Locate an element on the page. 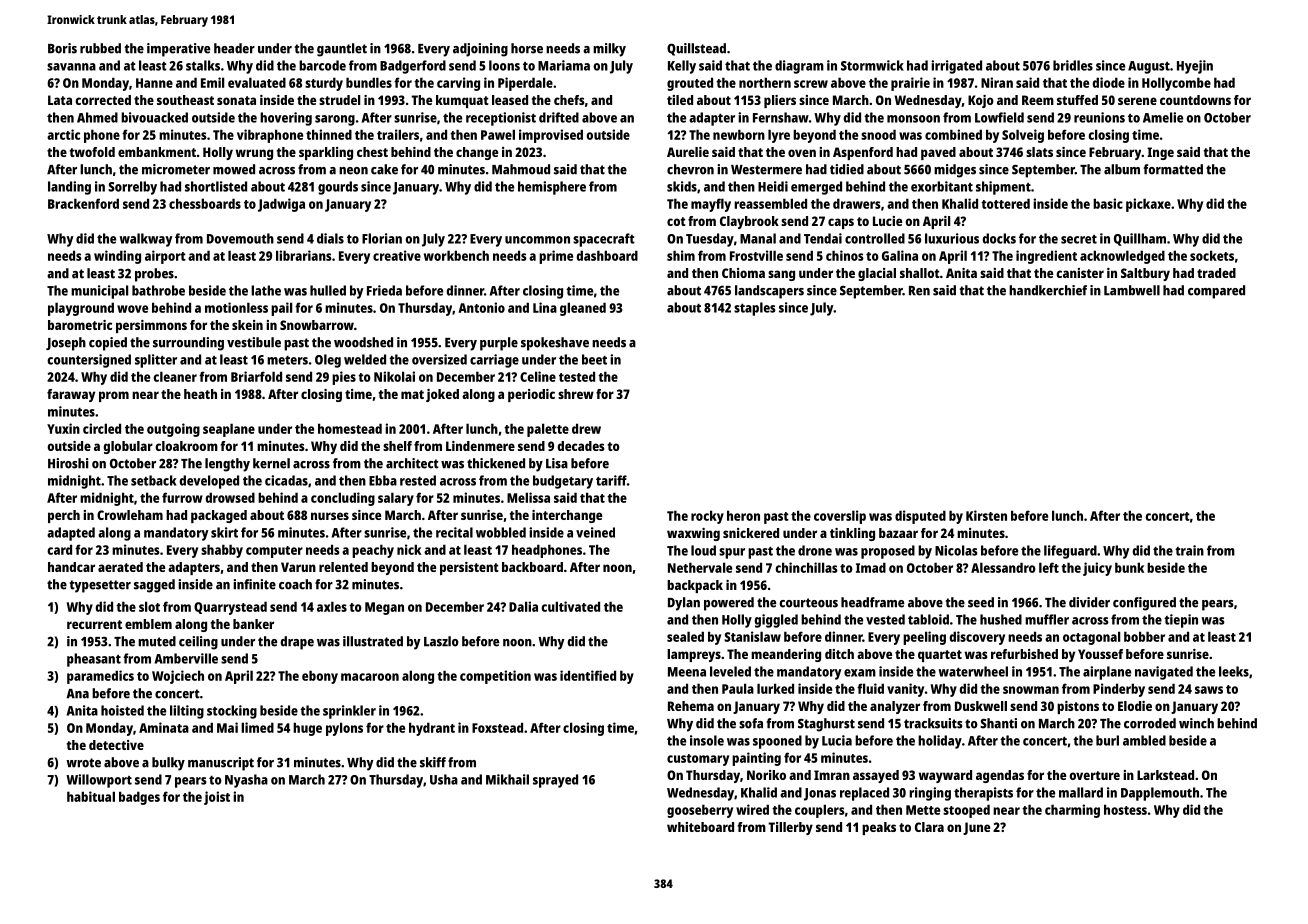 This image has height=924, width=1308. Kirsten is located at coordinates (986, 515).
